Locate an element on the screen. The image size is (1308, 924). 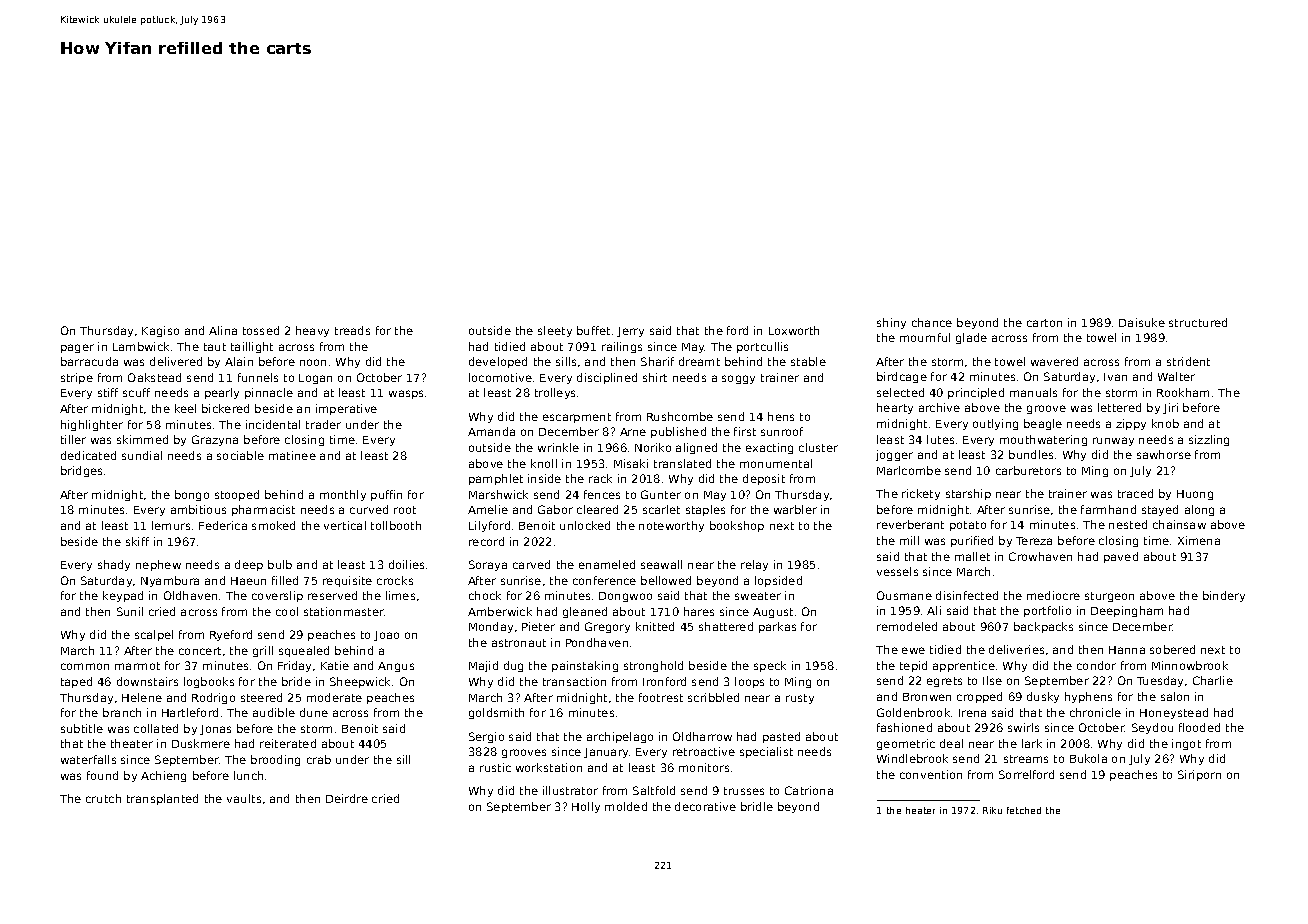
structured is located at coordinates (1198, 322).
